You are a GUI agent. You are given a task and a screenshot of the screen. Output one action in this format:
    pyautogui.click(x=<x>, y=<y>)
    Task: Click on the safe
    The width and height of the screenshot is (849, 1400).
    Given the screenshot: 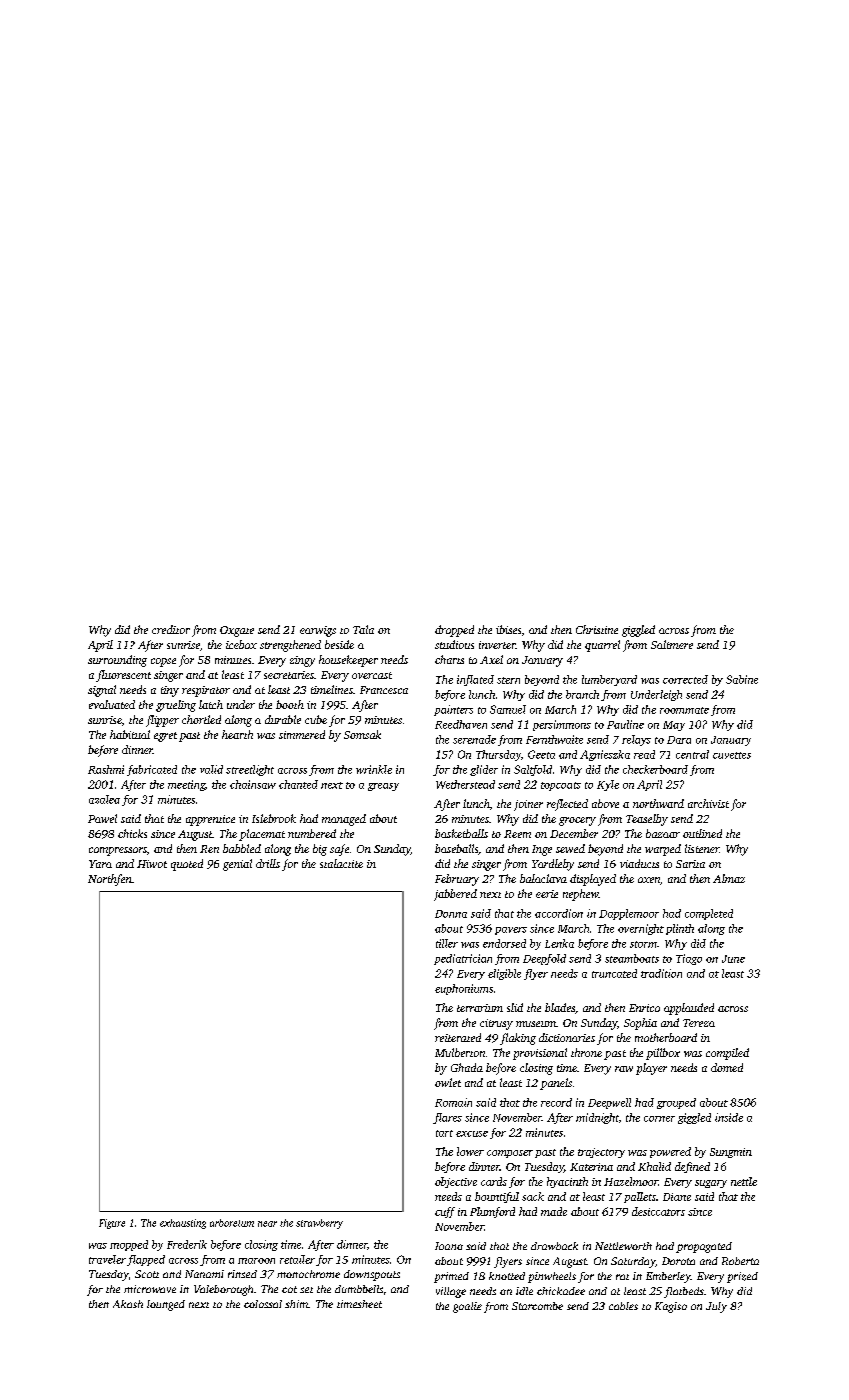 What is the action you would take?
    pyautogui.click(x=339, y=850)
